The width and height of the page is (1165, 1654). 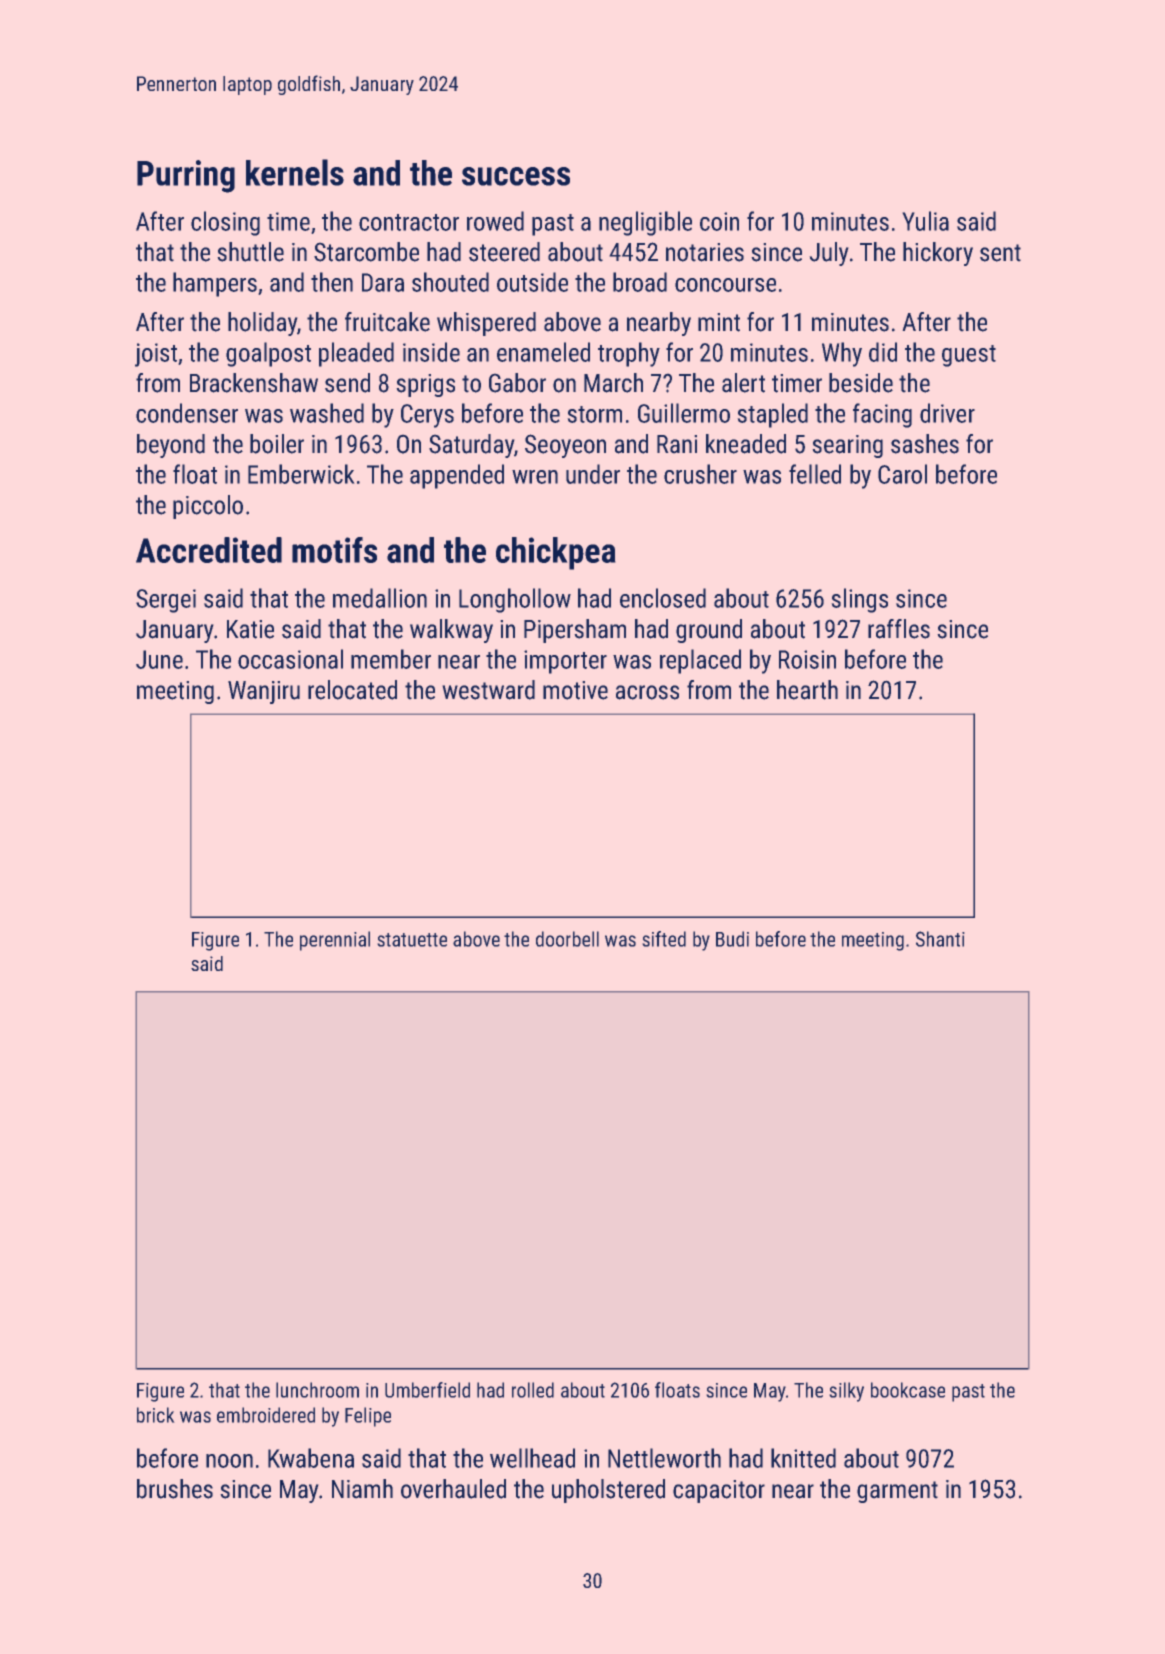 What do you see at coordinates (664, 939) in the page?
I see `sifted` at bounding box center [664, 939].
